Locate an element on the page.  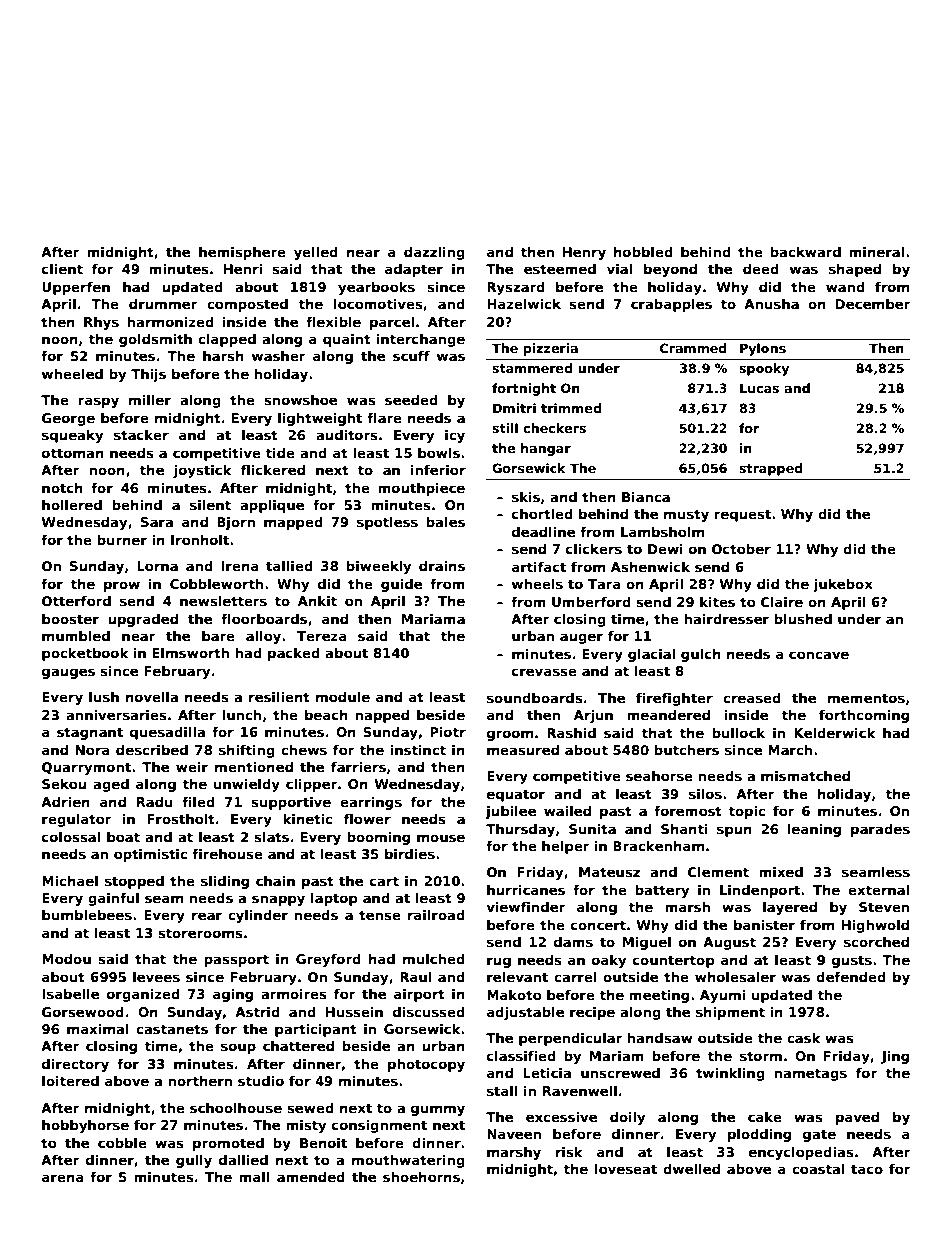
relevant is located at coordinates (517, 977).
